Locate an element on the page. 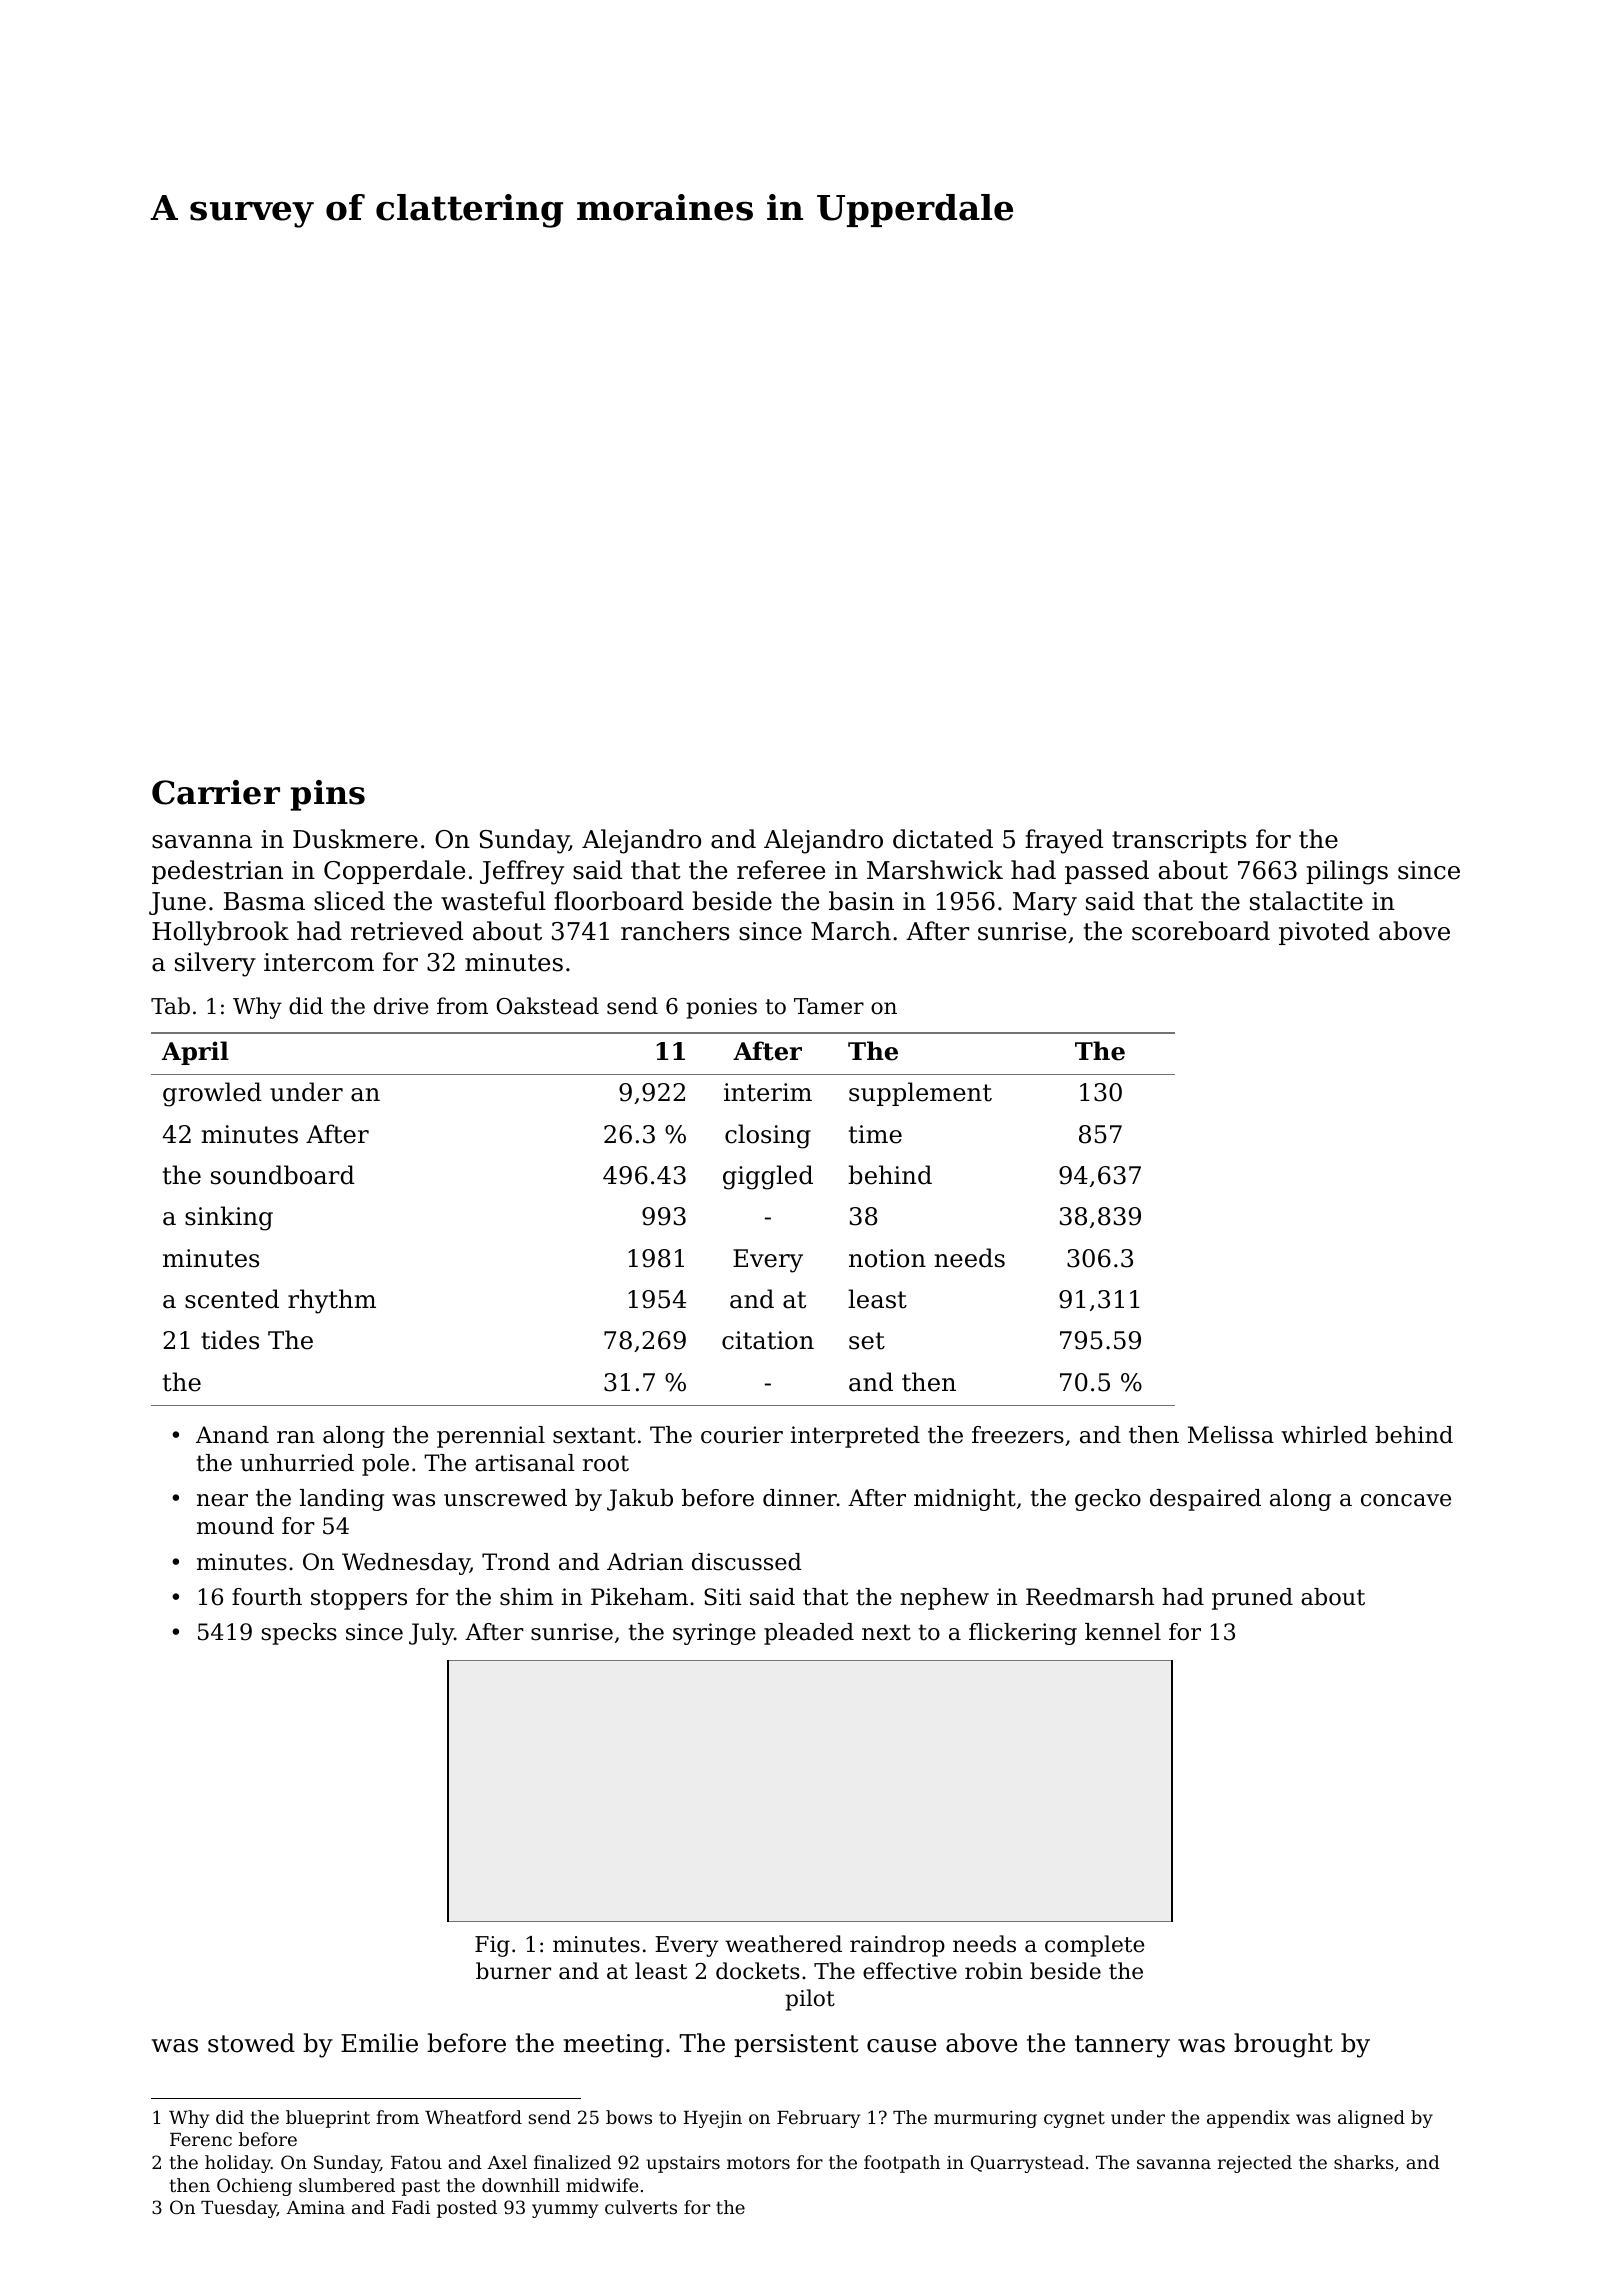 This document has height=2292, width=1620. pins is located at coordinates (327, 795).
